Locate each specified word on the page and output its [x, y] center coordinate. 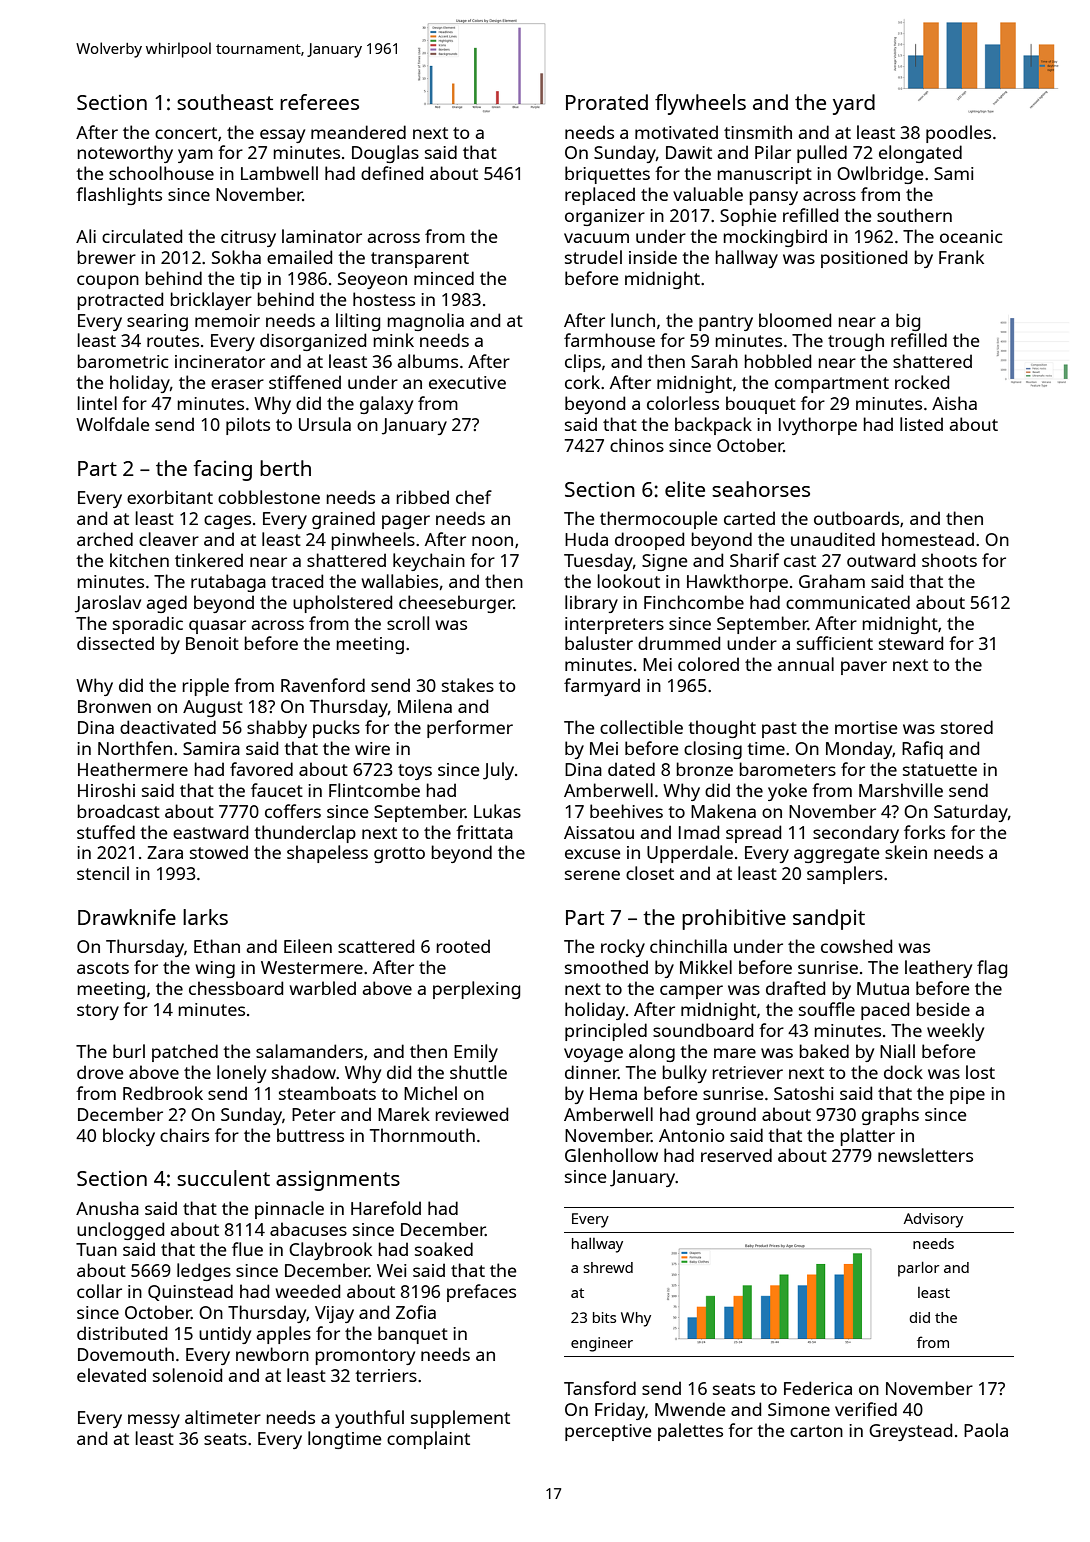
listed [921, 424]
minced [444, 278]
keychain [429, 562]
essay [282, 136]
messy [154, 1421]
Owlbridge [880, 175]
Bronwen [114, 706]
